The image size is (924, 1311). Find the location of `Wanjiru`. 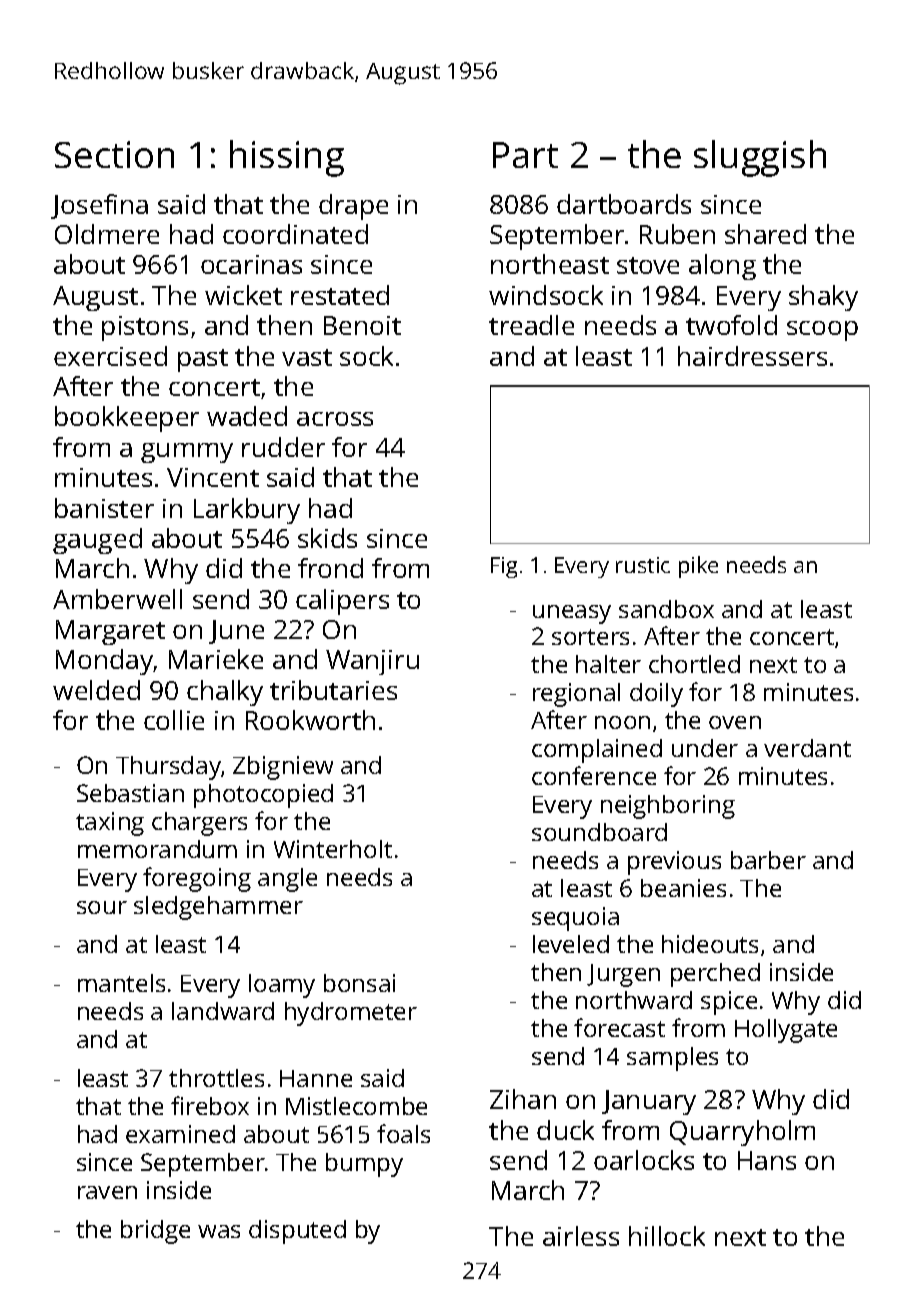

Wanjiru is located at coordinates (372, 662).
